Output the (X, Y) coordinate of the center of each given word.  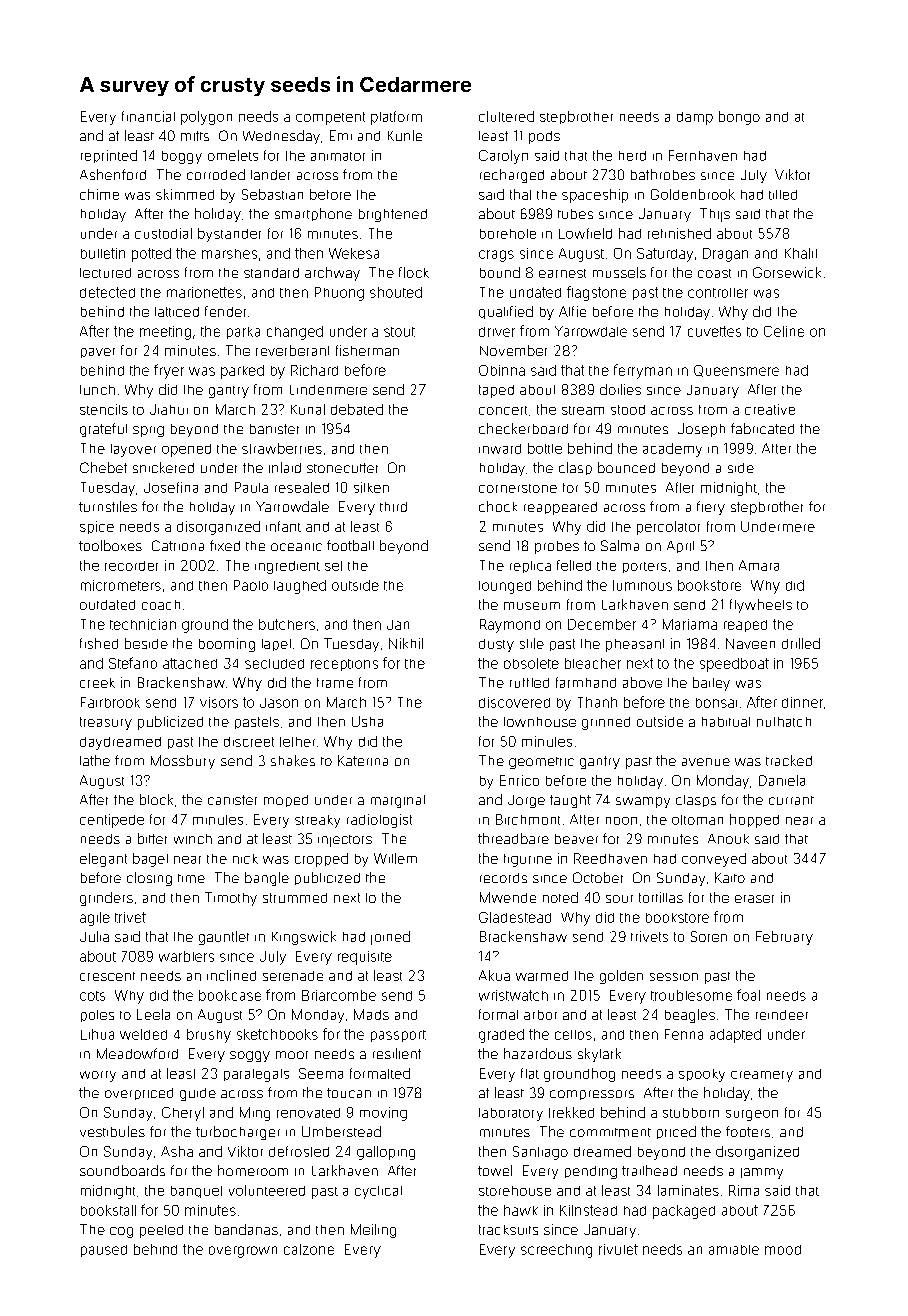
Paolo (251, 585)
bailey (711, 684)
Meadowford (137, 1053)
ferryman (643, 371)
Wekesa (354, 253)
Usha (367, 721)
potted (151, 255)
